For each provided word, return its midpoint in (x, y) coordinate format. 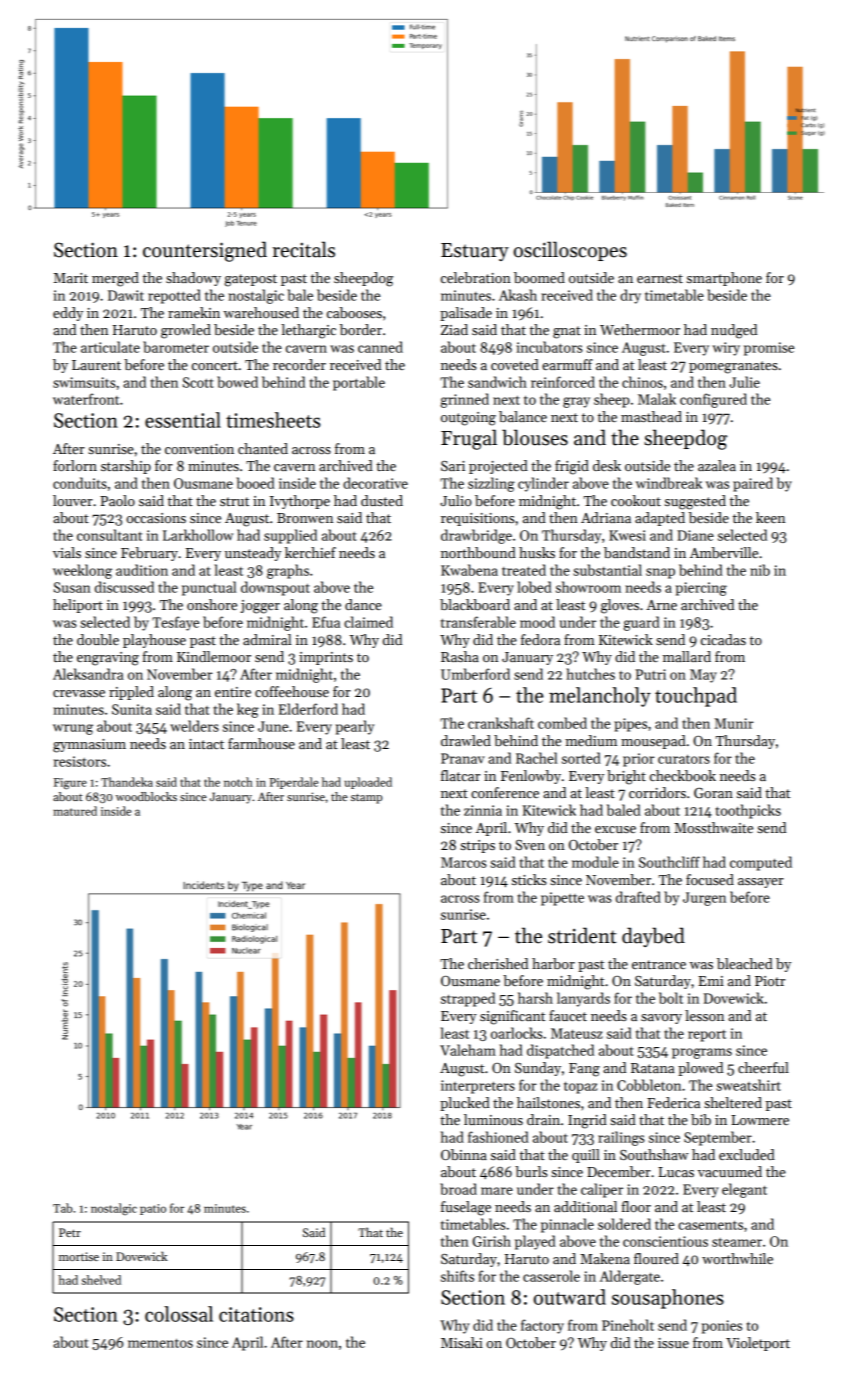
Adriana (606, 517)
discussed (124, 587)
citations (256, 1314)
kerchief (310, 552)
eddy (68, 314)
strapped (468, 999)
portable (359, 383)
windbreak (669, 483)
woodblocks (146, 796)
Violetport (758, 1344)
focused (710, 879)
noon (322, 1344)
